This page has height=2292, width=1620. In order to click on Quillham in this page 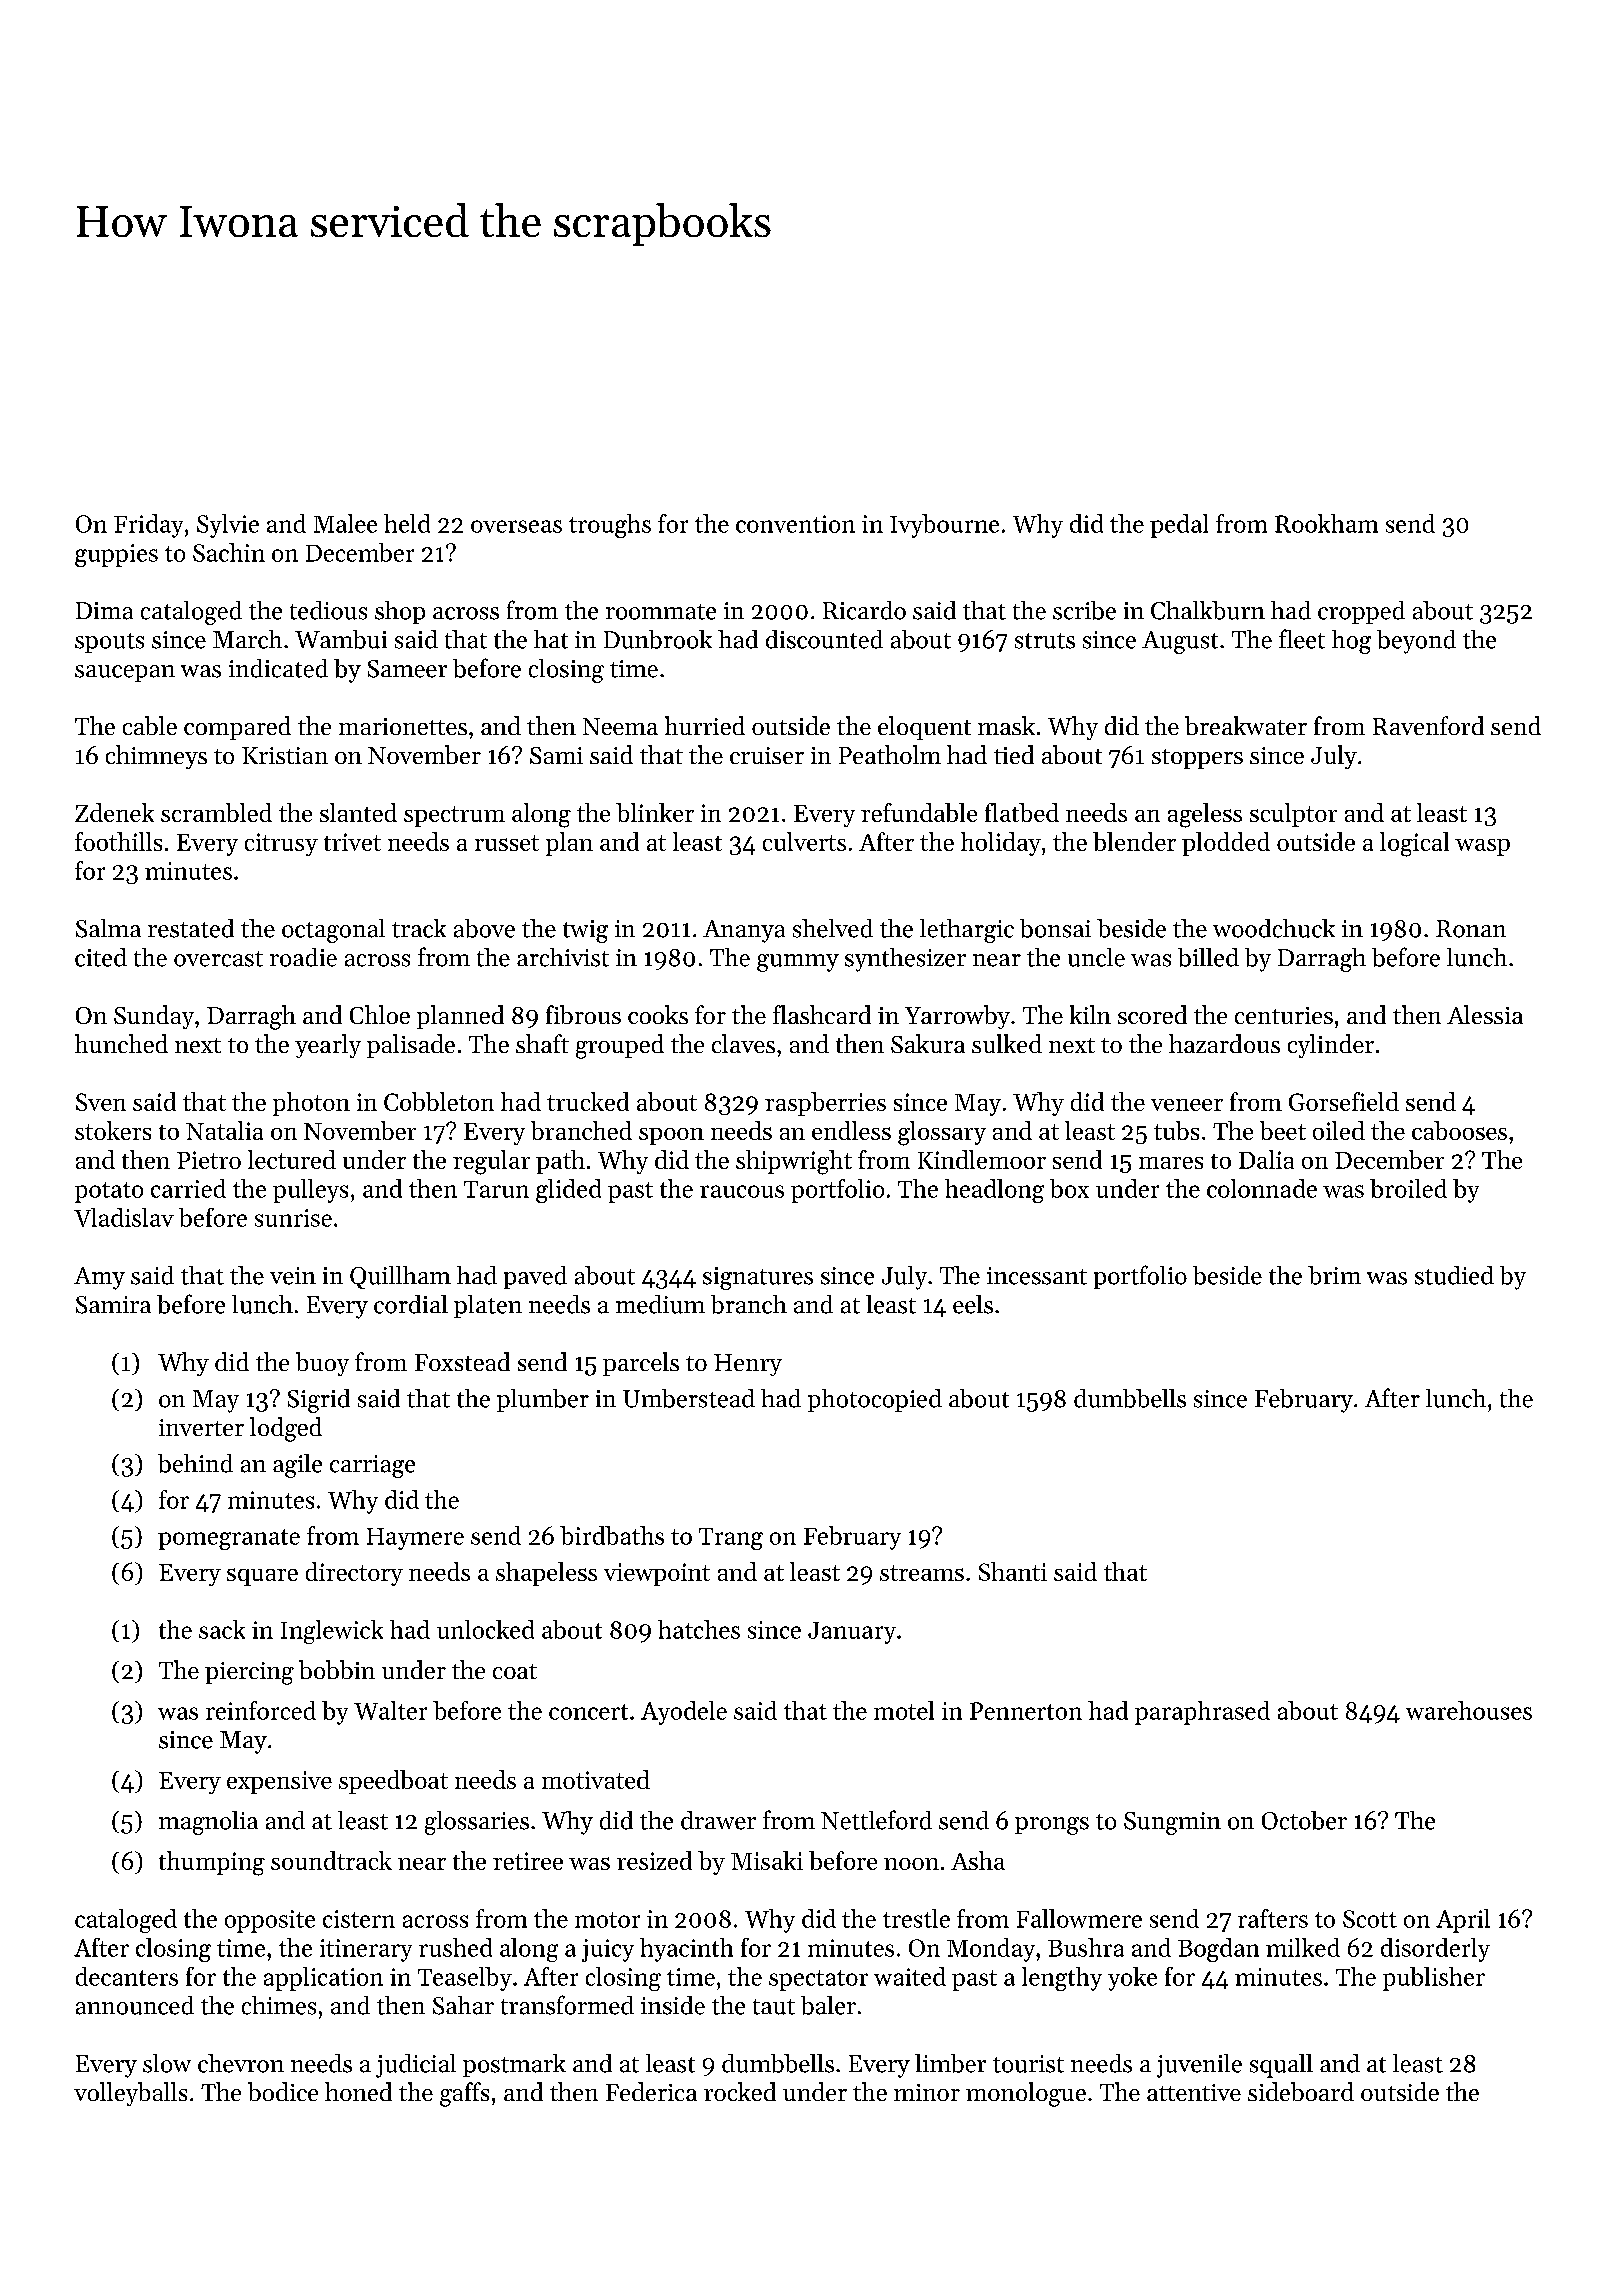, I will do `click(400, 1277)`.
